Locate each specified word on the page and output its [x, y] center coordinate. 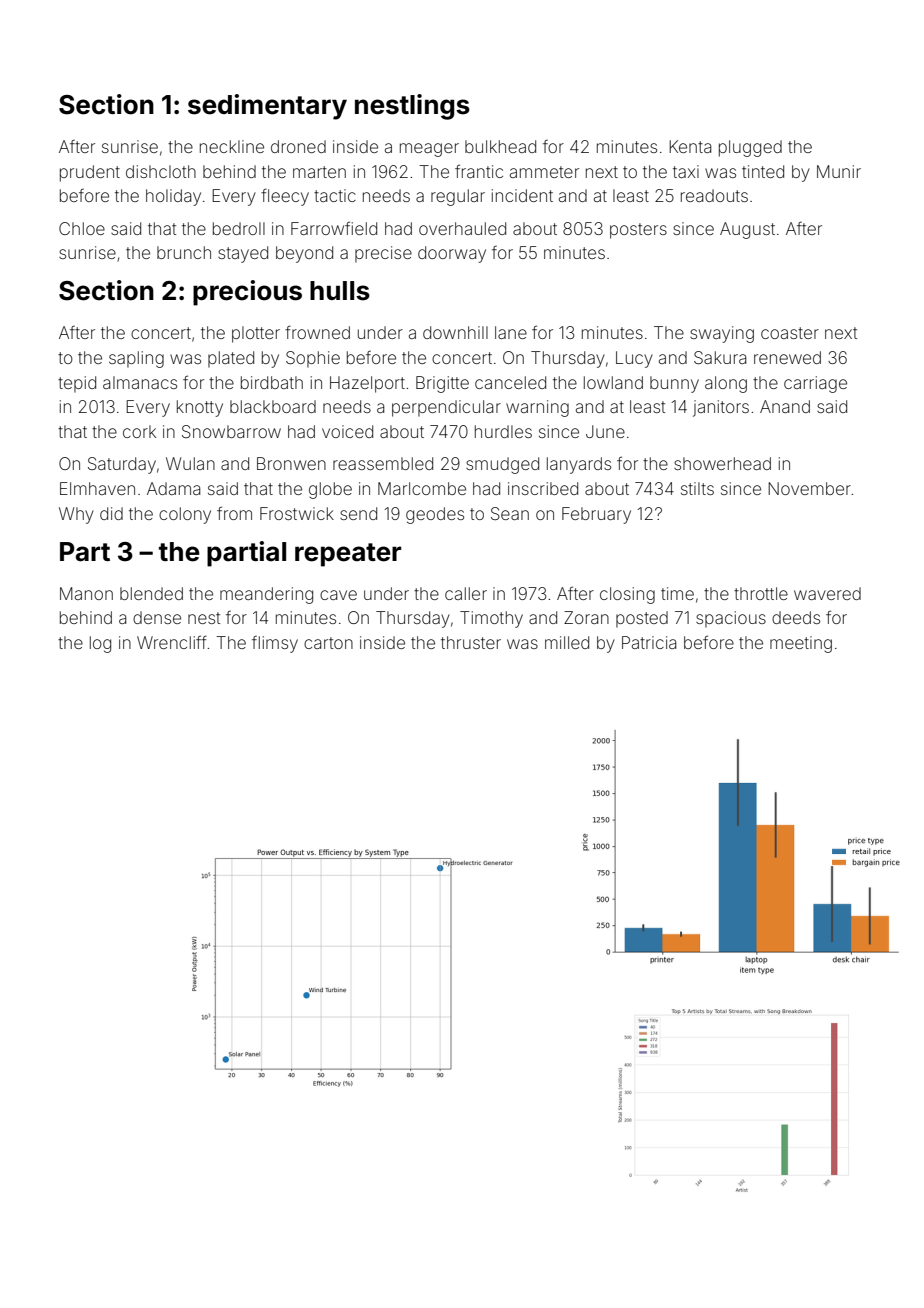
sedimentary [267, 107]
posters [638, 231]
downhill [455, 332]
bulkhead [500, 146]
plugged [750, 148]
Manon [86, 593]
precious [247, 293]
